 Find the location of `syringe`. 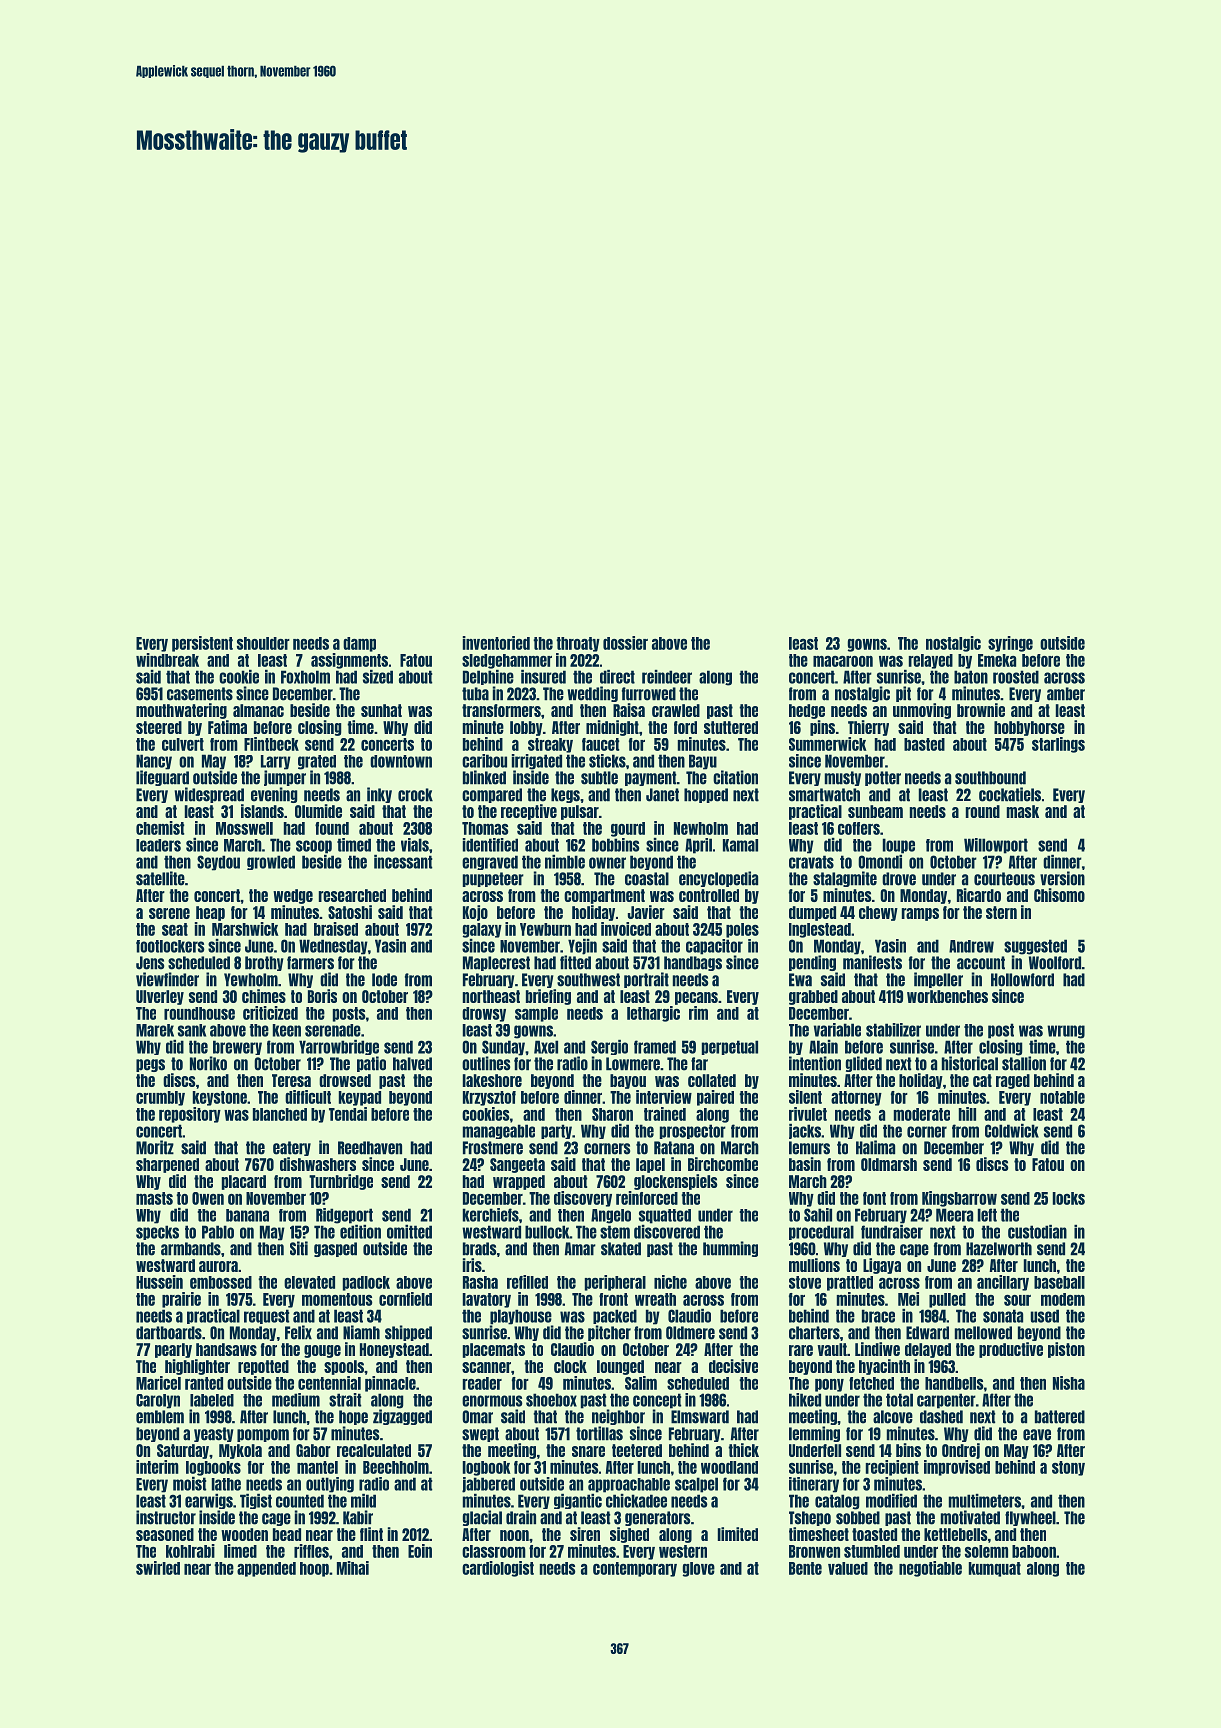

syringe is located at coordinates (1010, 644).
